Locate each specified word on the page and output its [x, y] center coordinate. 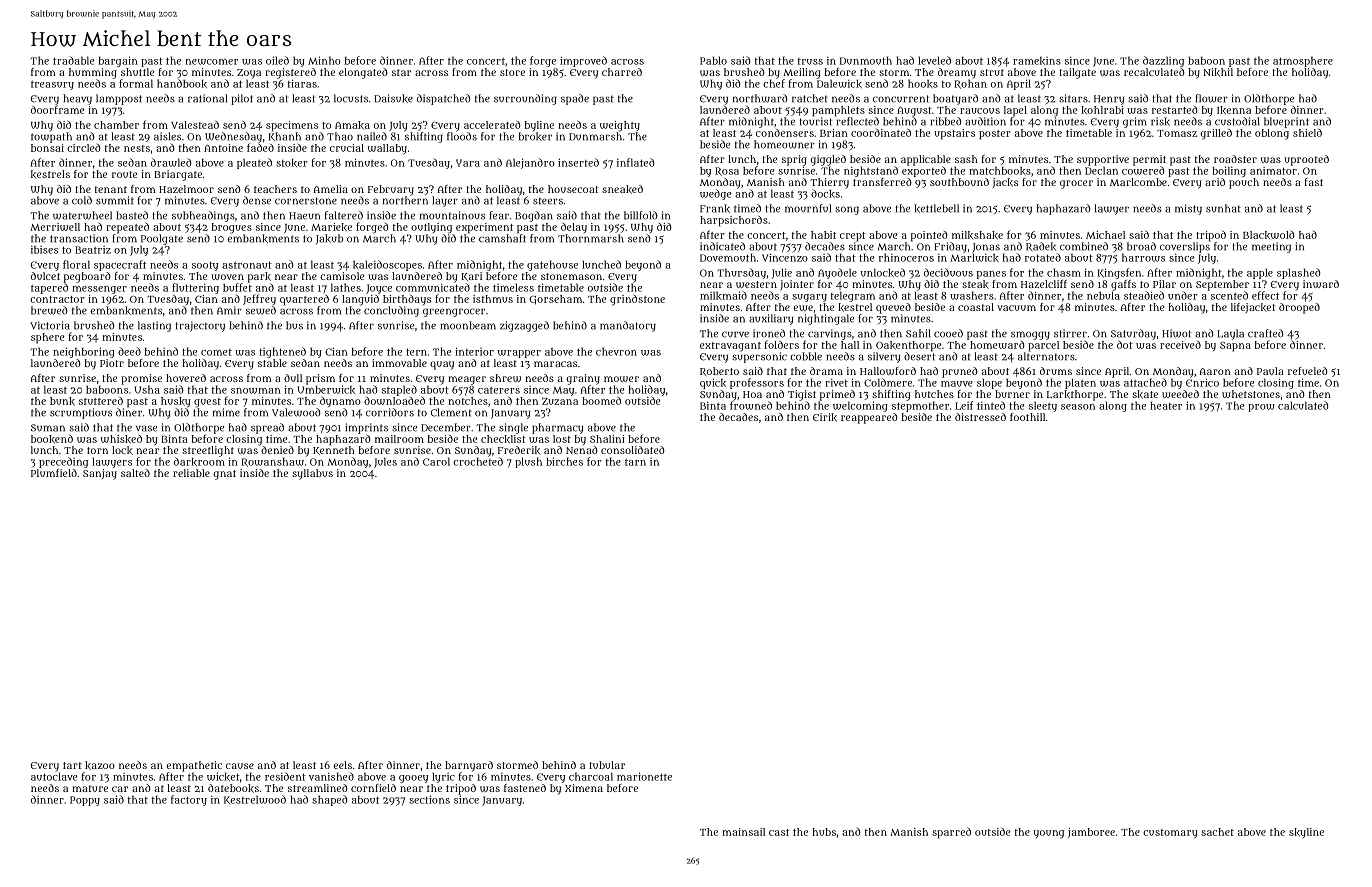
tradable [73, 60]
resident [285, 776]
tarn [635, 462]
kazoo [100, 765]
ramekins [1037, 61]
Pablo [713, 60]
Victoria [50, 325]
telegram [853, 296]
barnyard [469, 766]
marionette [644, 776]
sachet [1217, 832]
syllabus [312, 474]
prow [1261, 408]
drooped [1299, 308]
